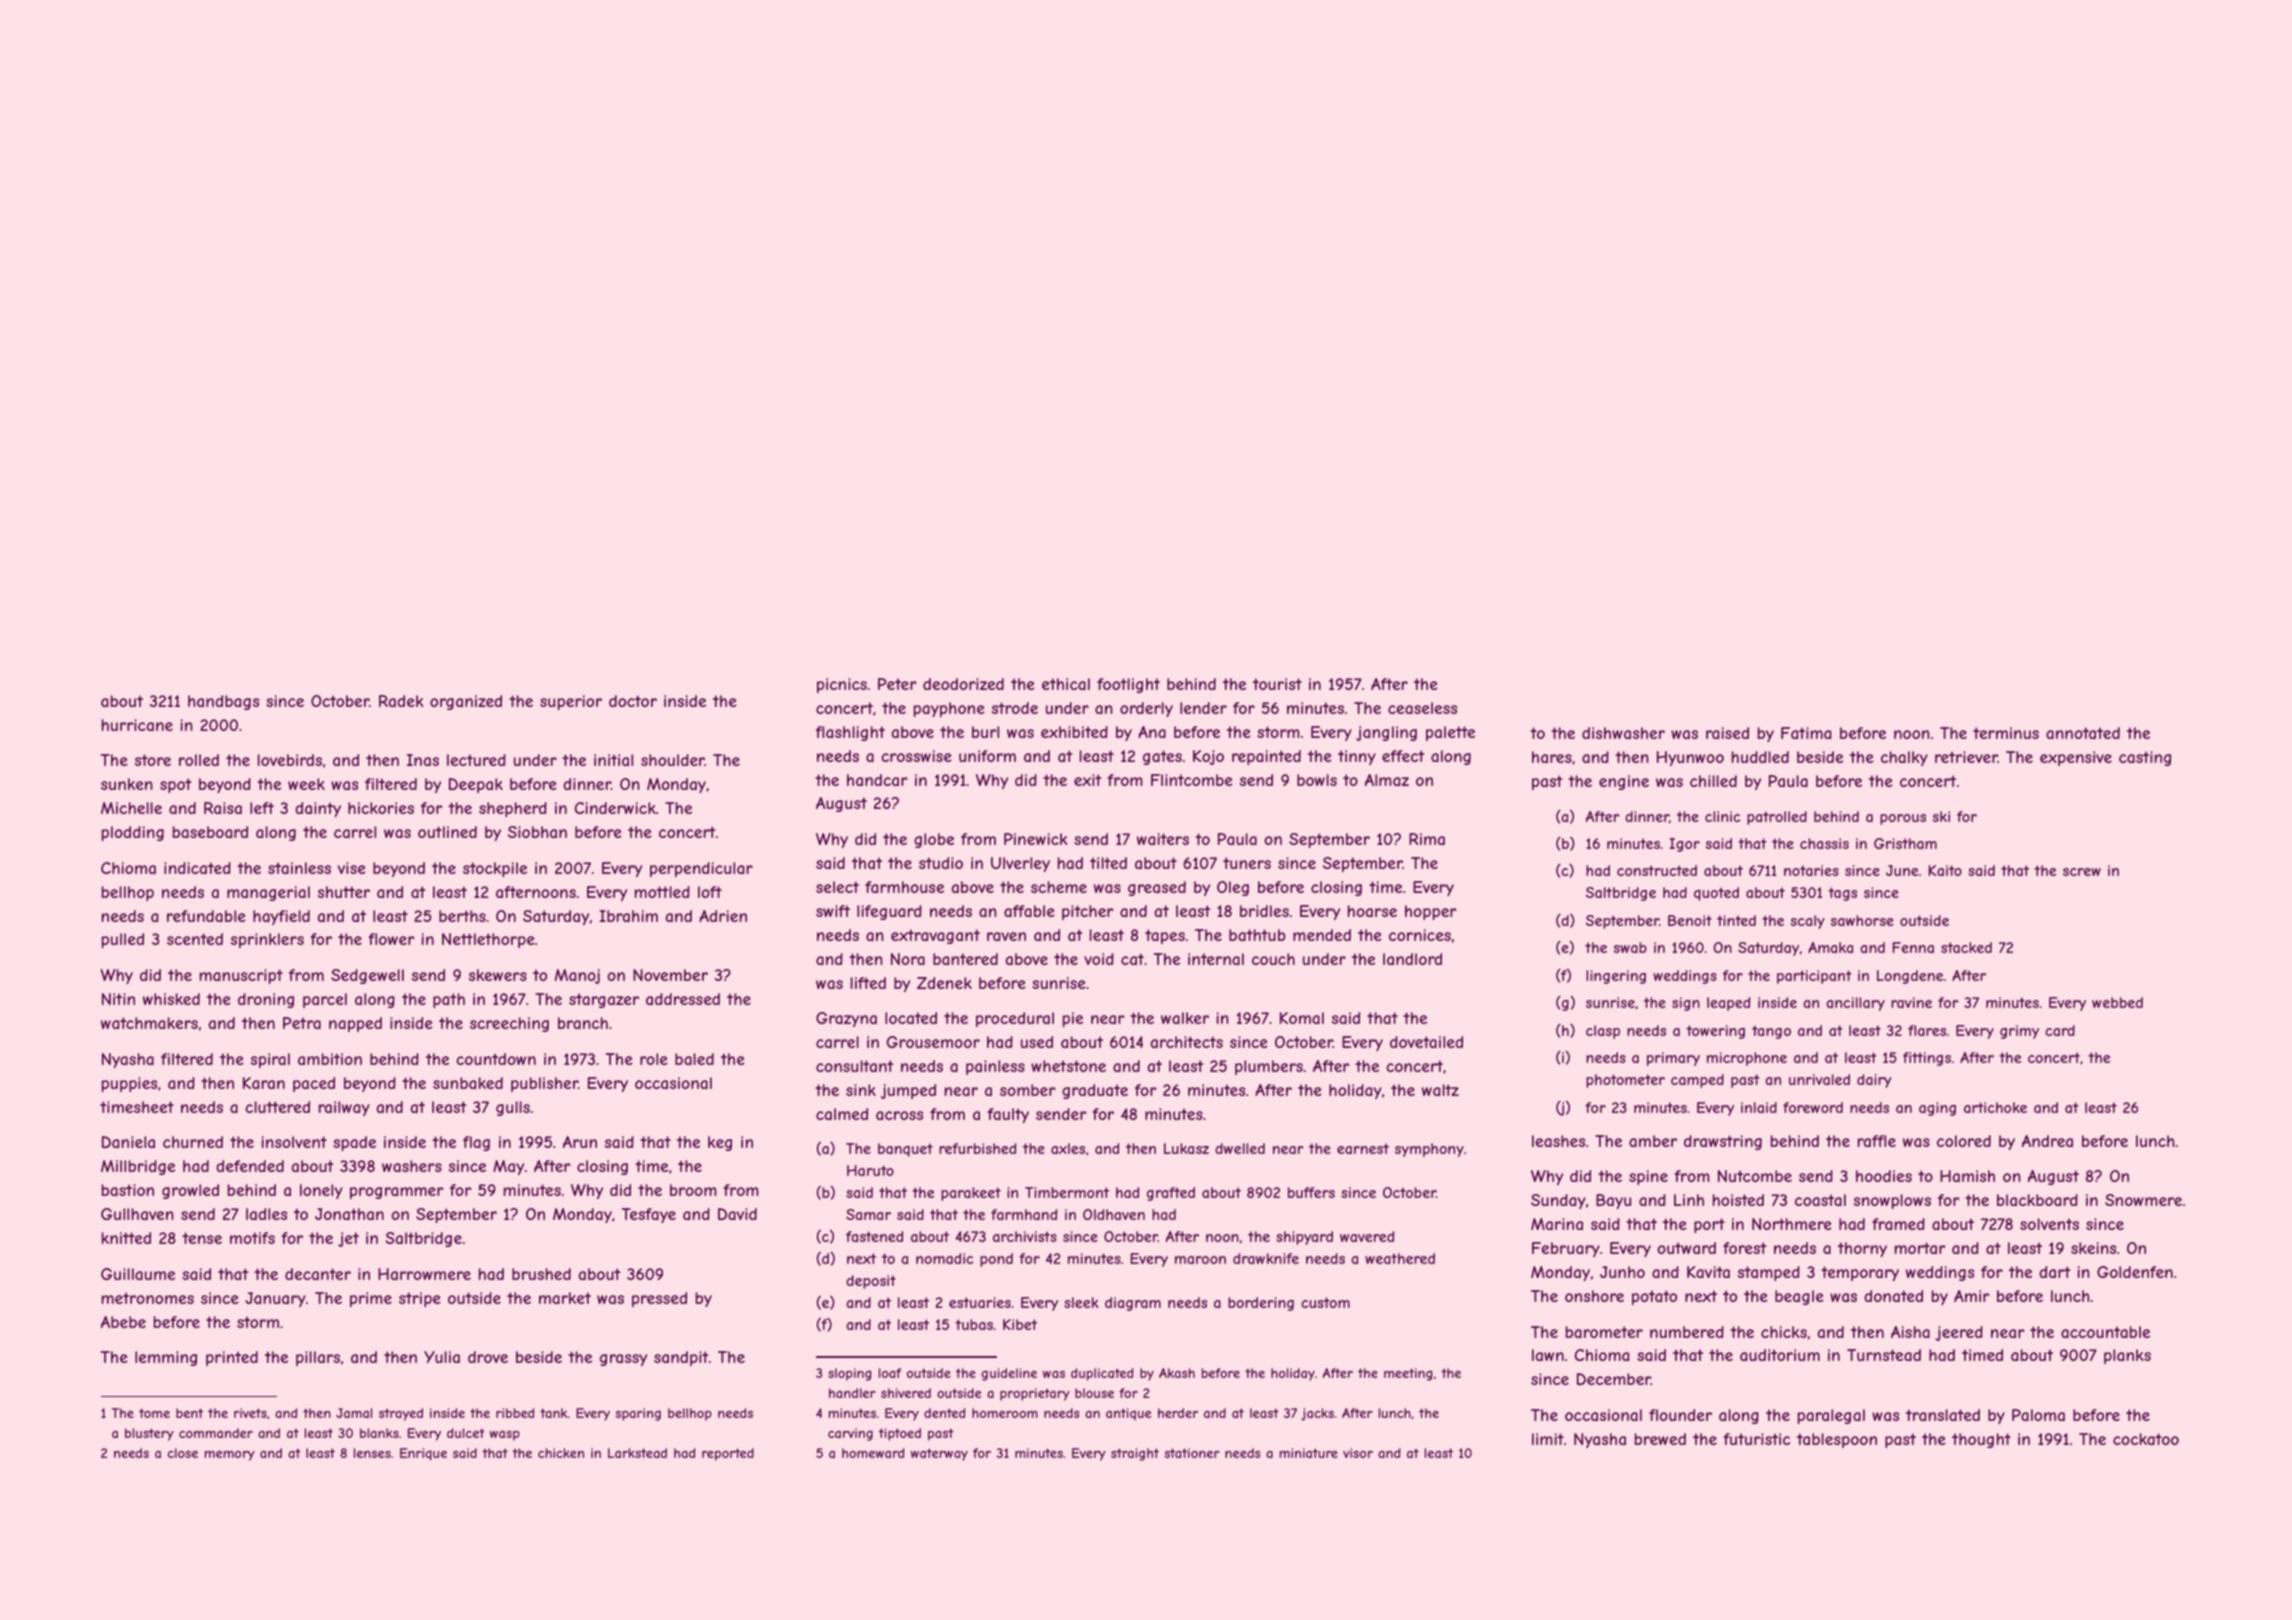 Image resolution: width=2292 pixels, height=1620 pixels. Describe the element at coordinates (977, 1148) in the screenshot. I see `refurbished` at that location.
